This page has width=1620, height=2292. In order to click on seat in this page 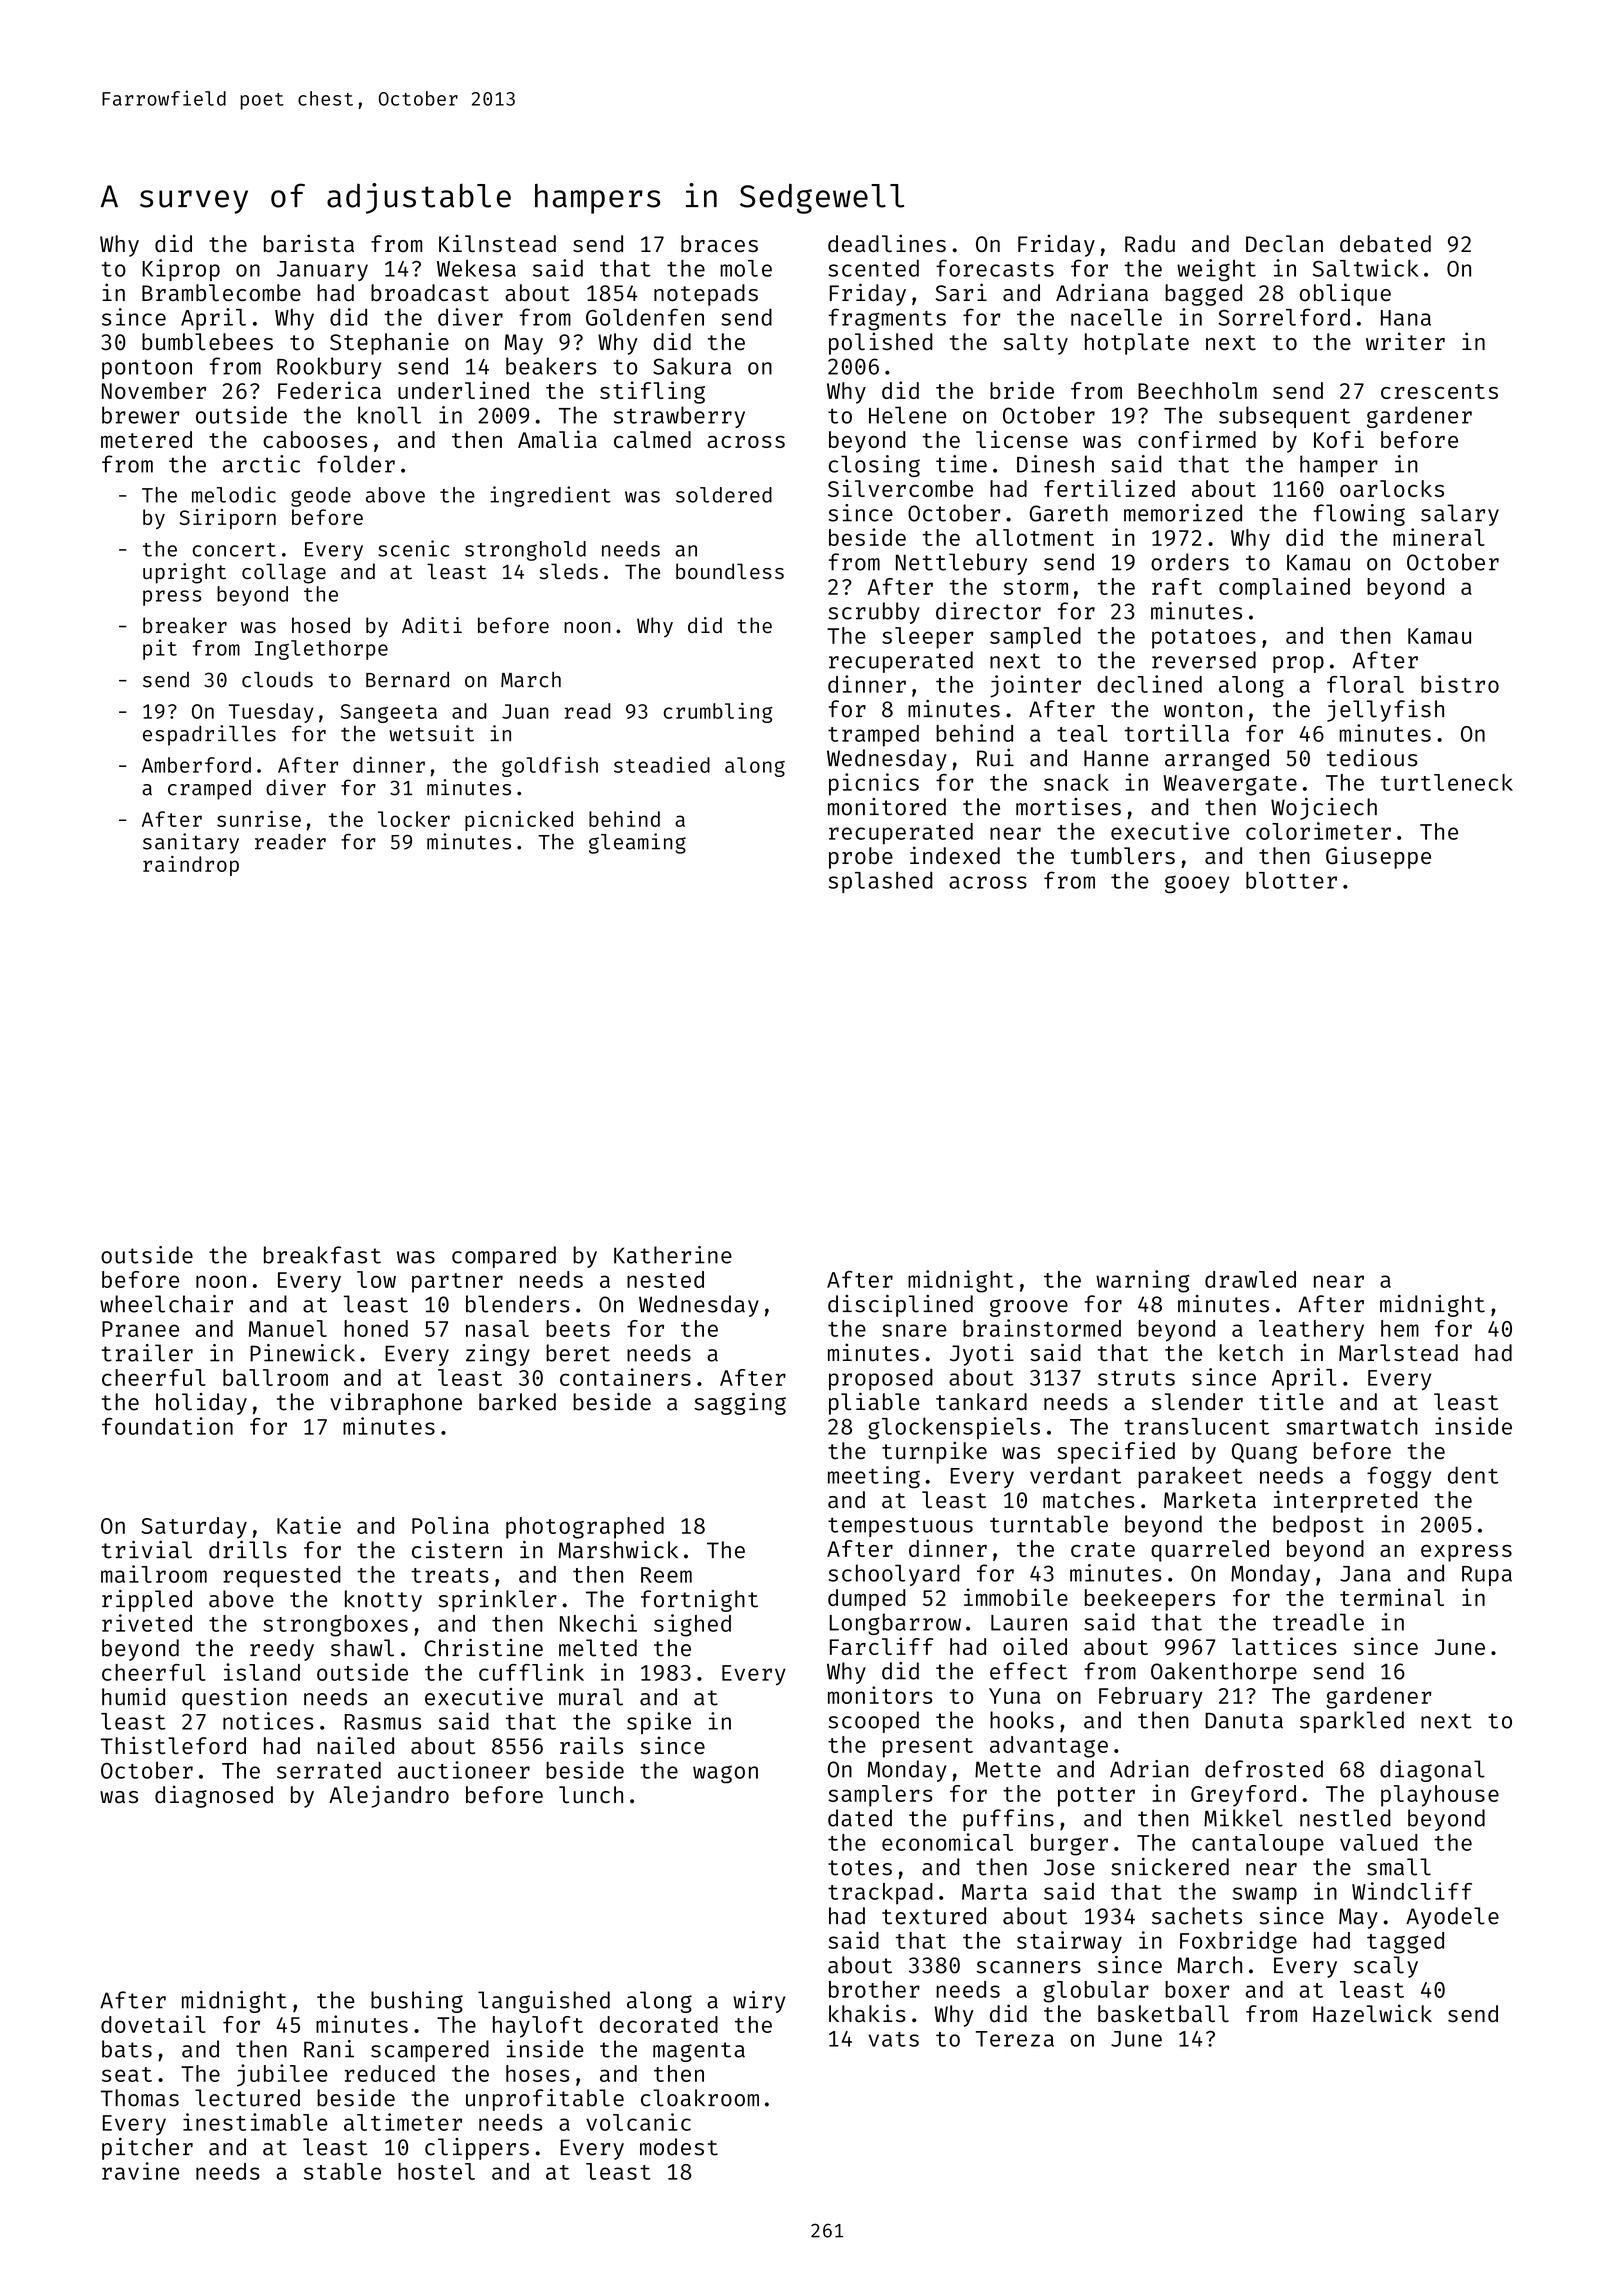, I will do `click(127, 2074)`.
